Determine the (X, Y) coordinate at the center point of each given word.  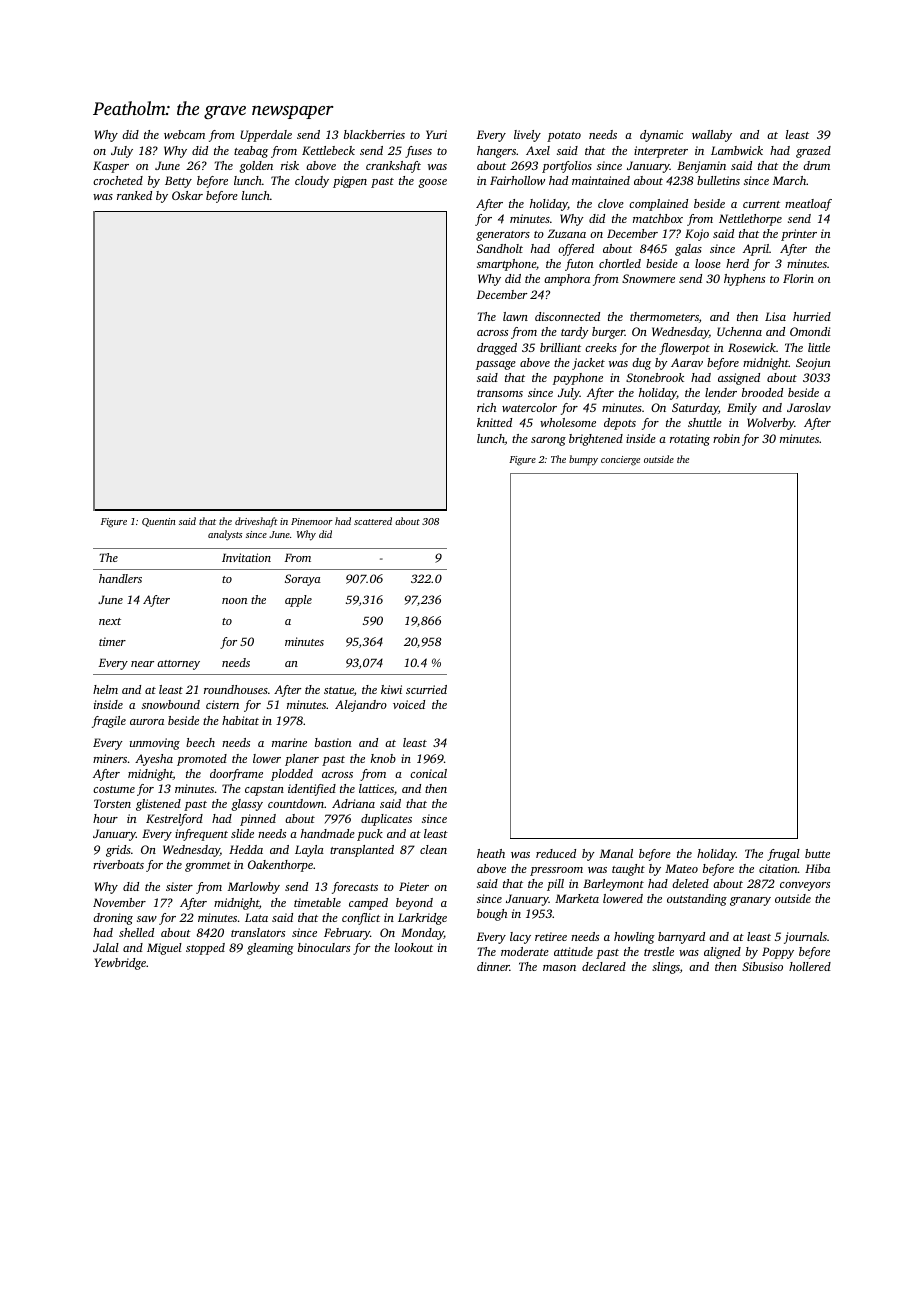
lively (527, 136)
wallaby (712, 136)
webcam (184, 134)
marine (289, 742)
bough (492, 915)
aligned (722, 953)
